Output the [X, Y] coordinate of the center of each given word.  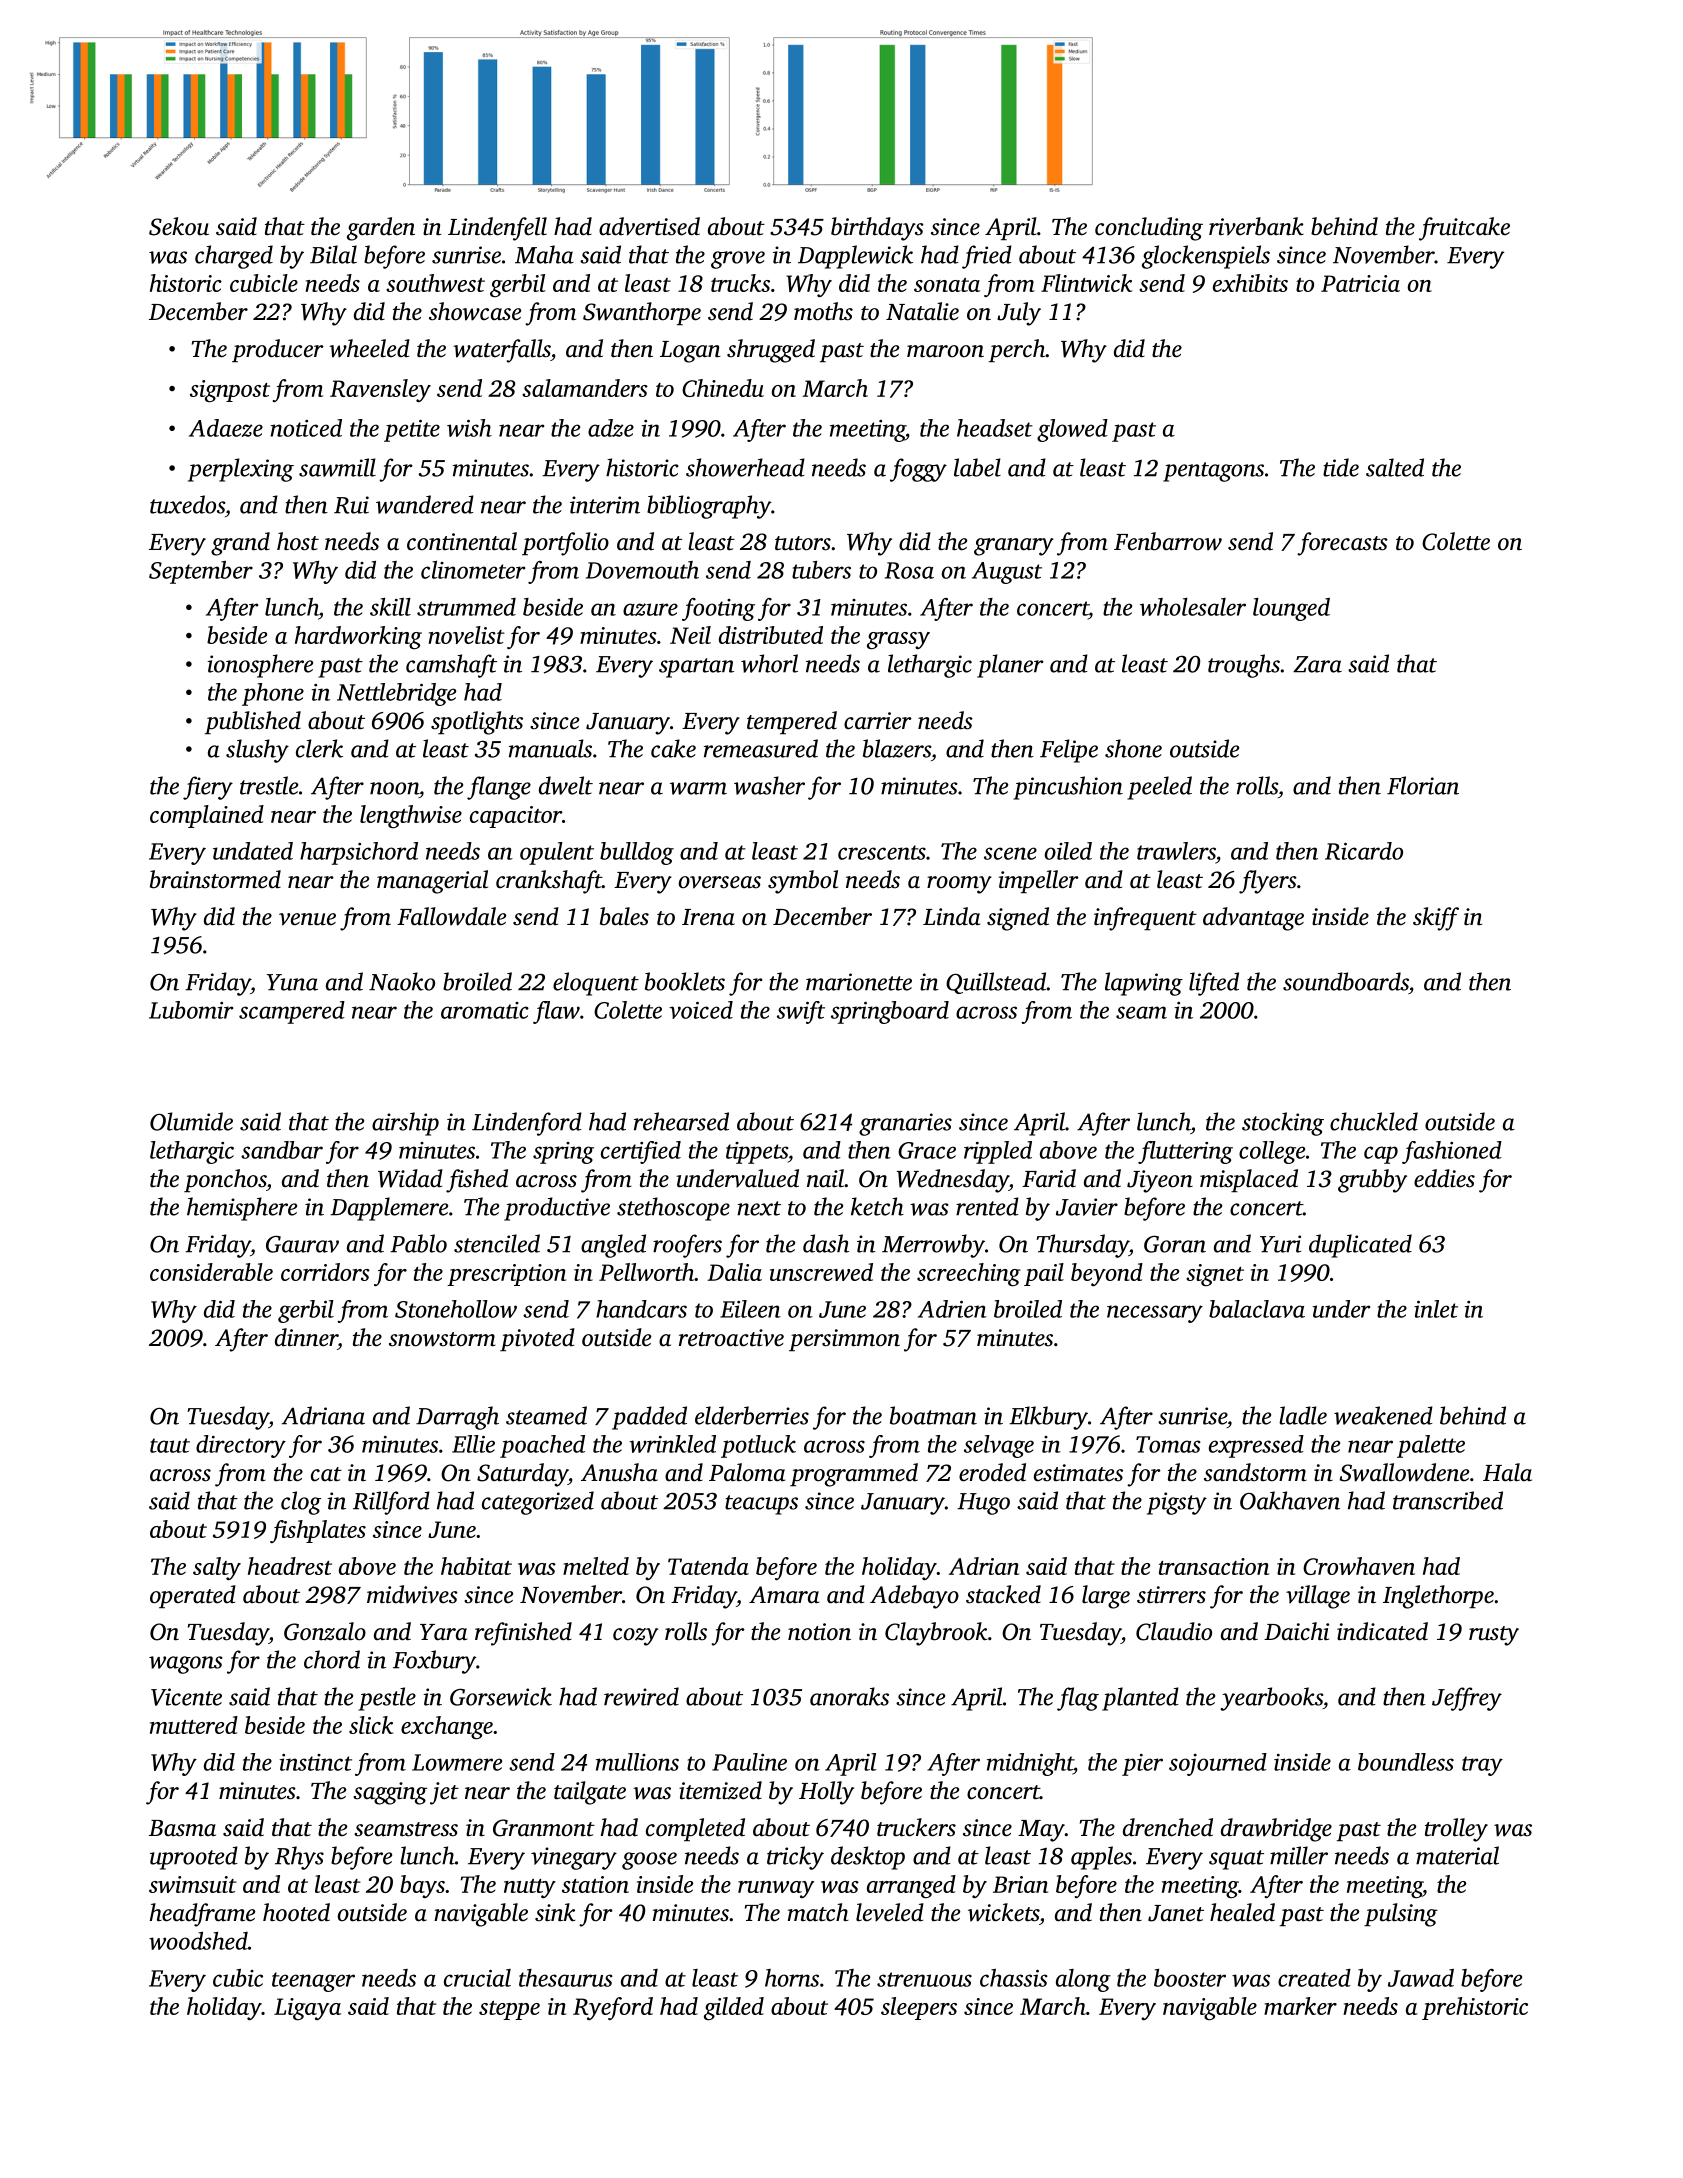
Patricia [1360, 283]
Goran [1175, 1244]
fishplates [318, 1531]
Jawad [1421, 1978]
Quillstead [996, 983]
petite [412, 431]
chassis [1014, 1978]
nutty [530, 1888]
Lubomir [191, 1010]
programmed [854, 1475]
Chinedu [723, 388]
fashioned [1452, 1152]
